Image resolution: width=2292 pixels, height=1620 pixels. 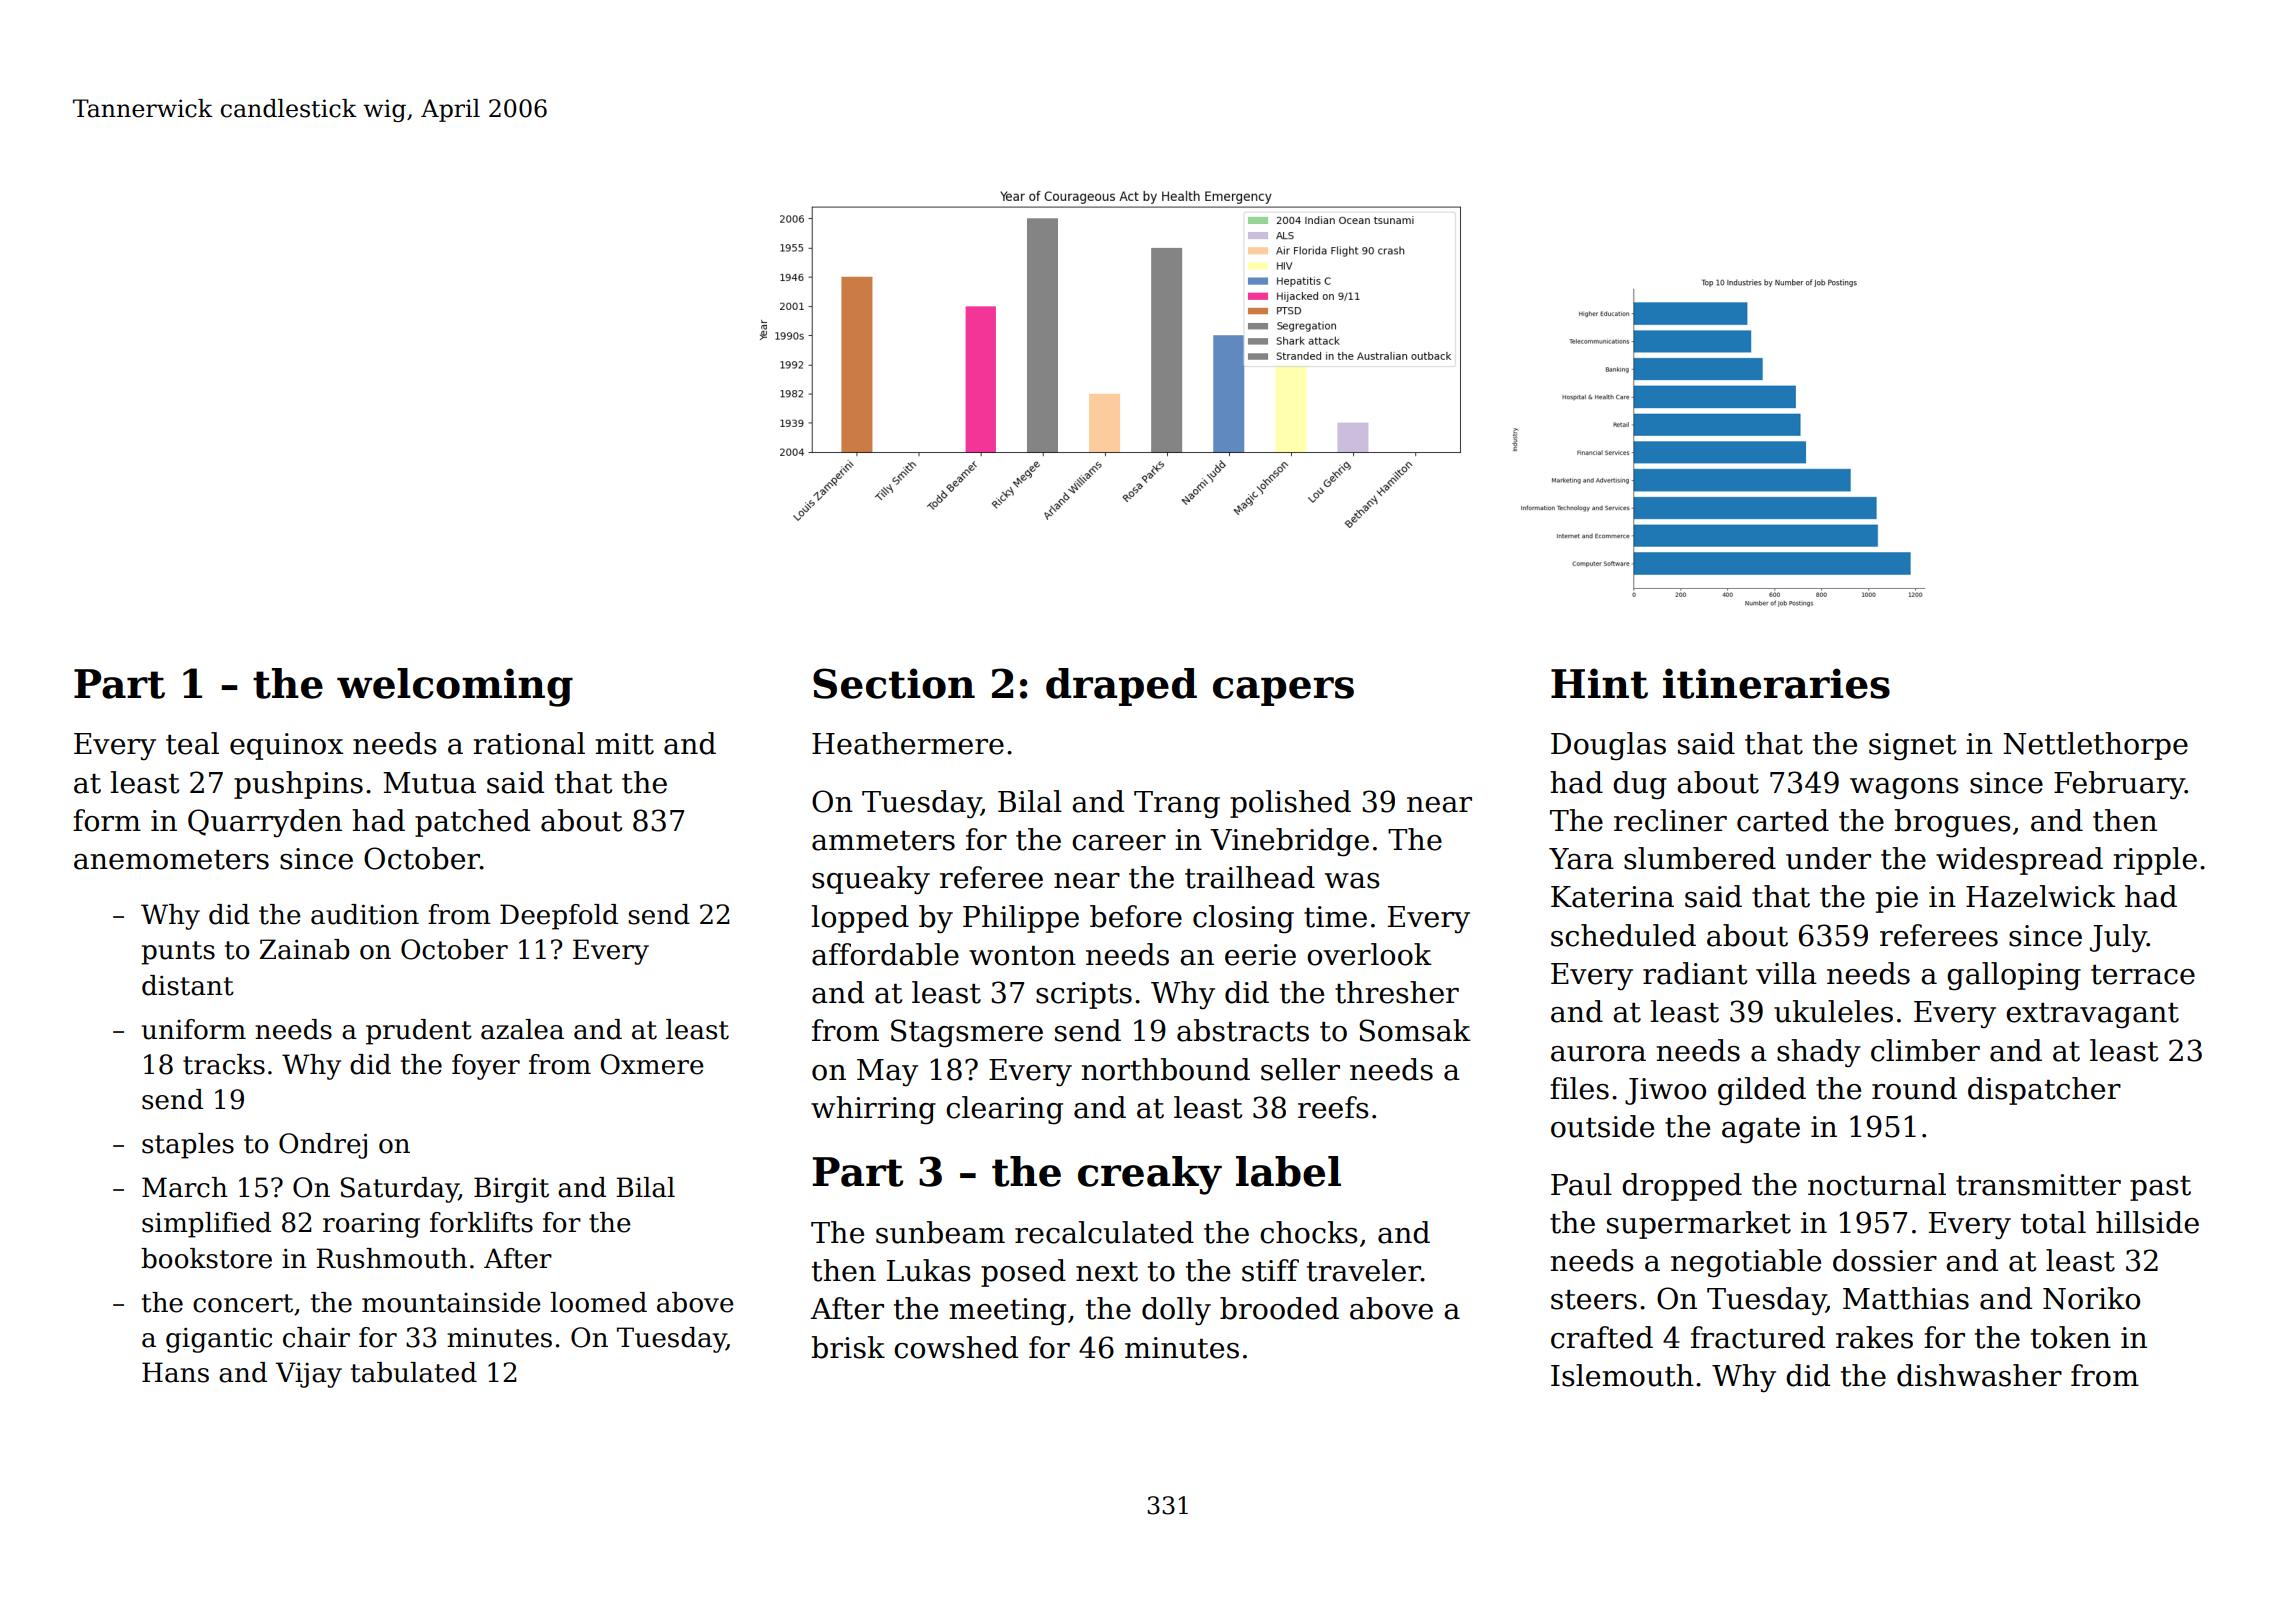 I want to click on trailhead, so click(x=1250, y=877).
